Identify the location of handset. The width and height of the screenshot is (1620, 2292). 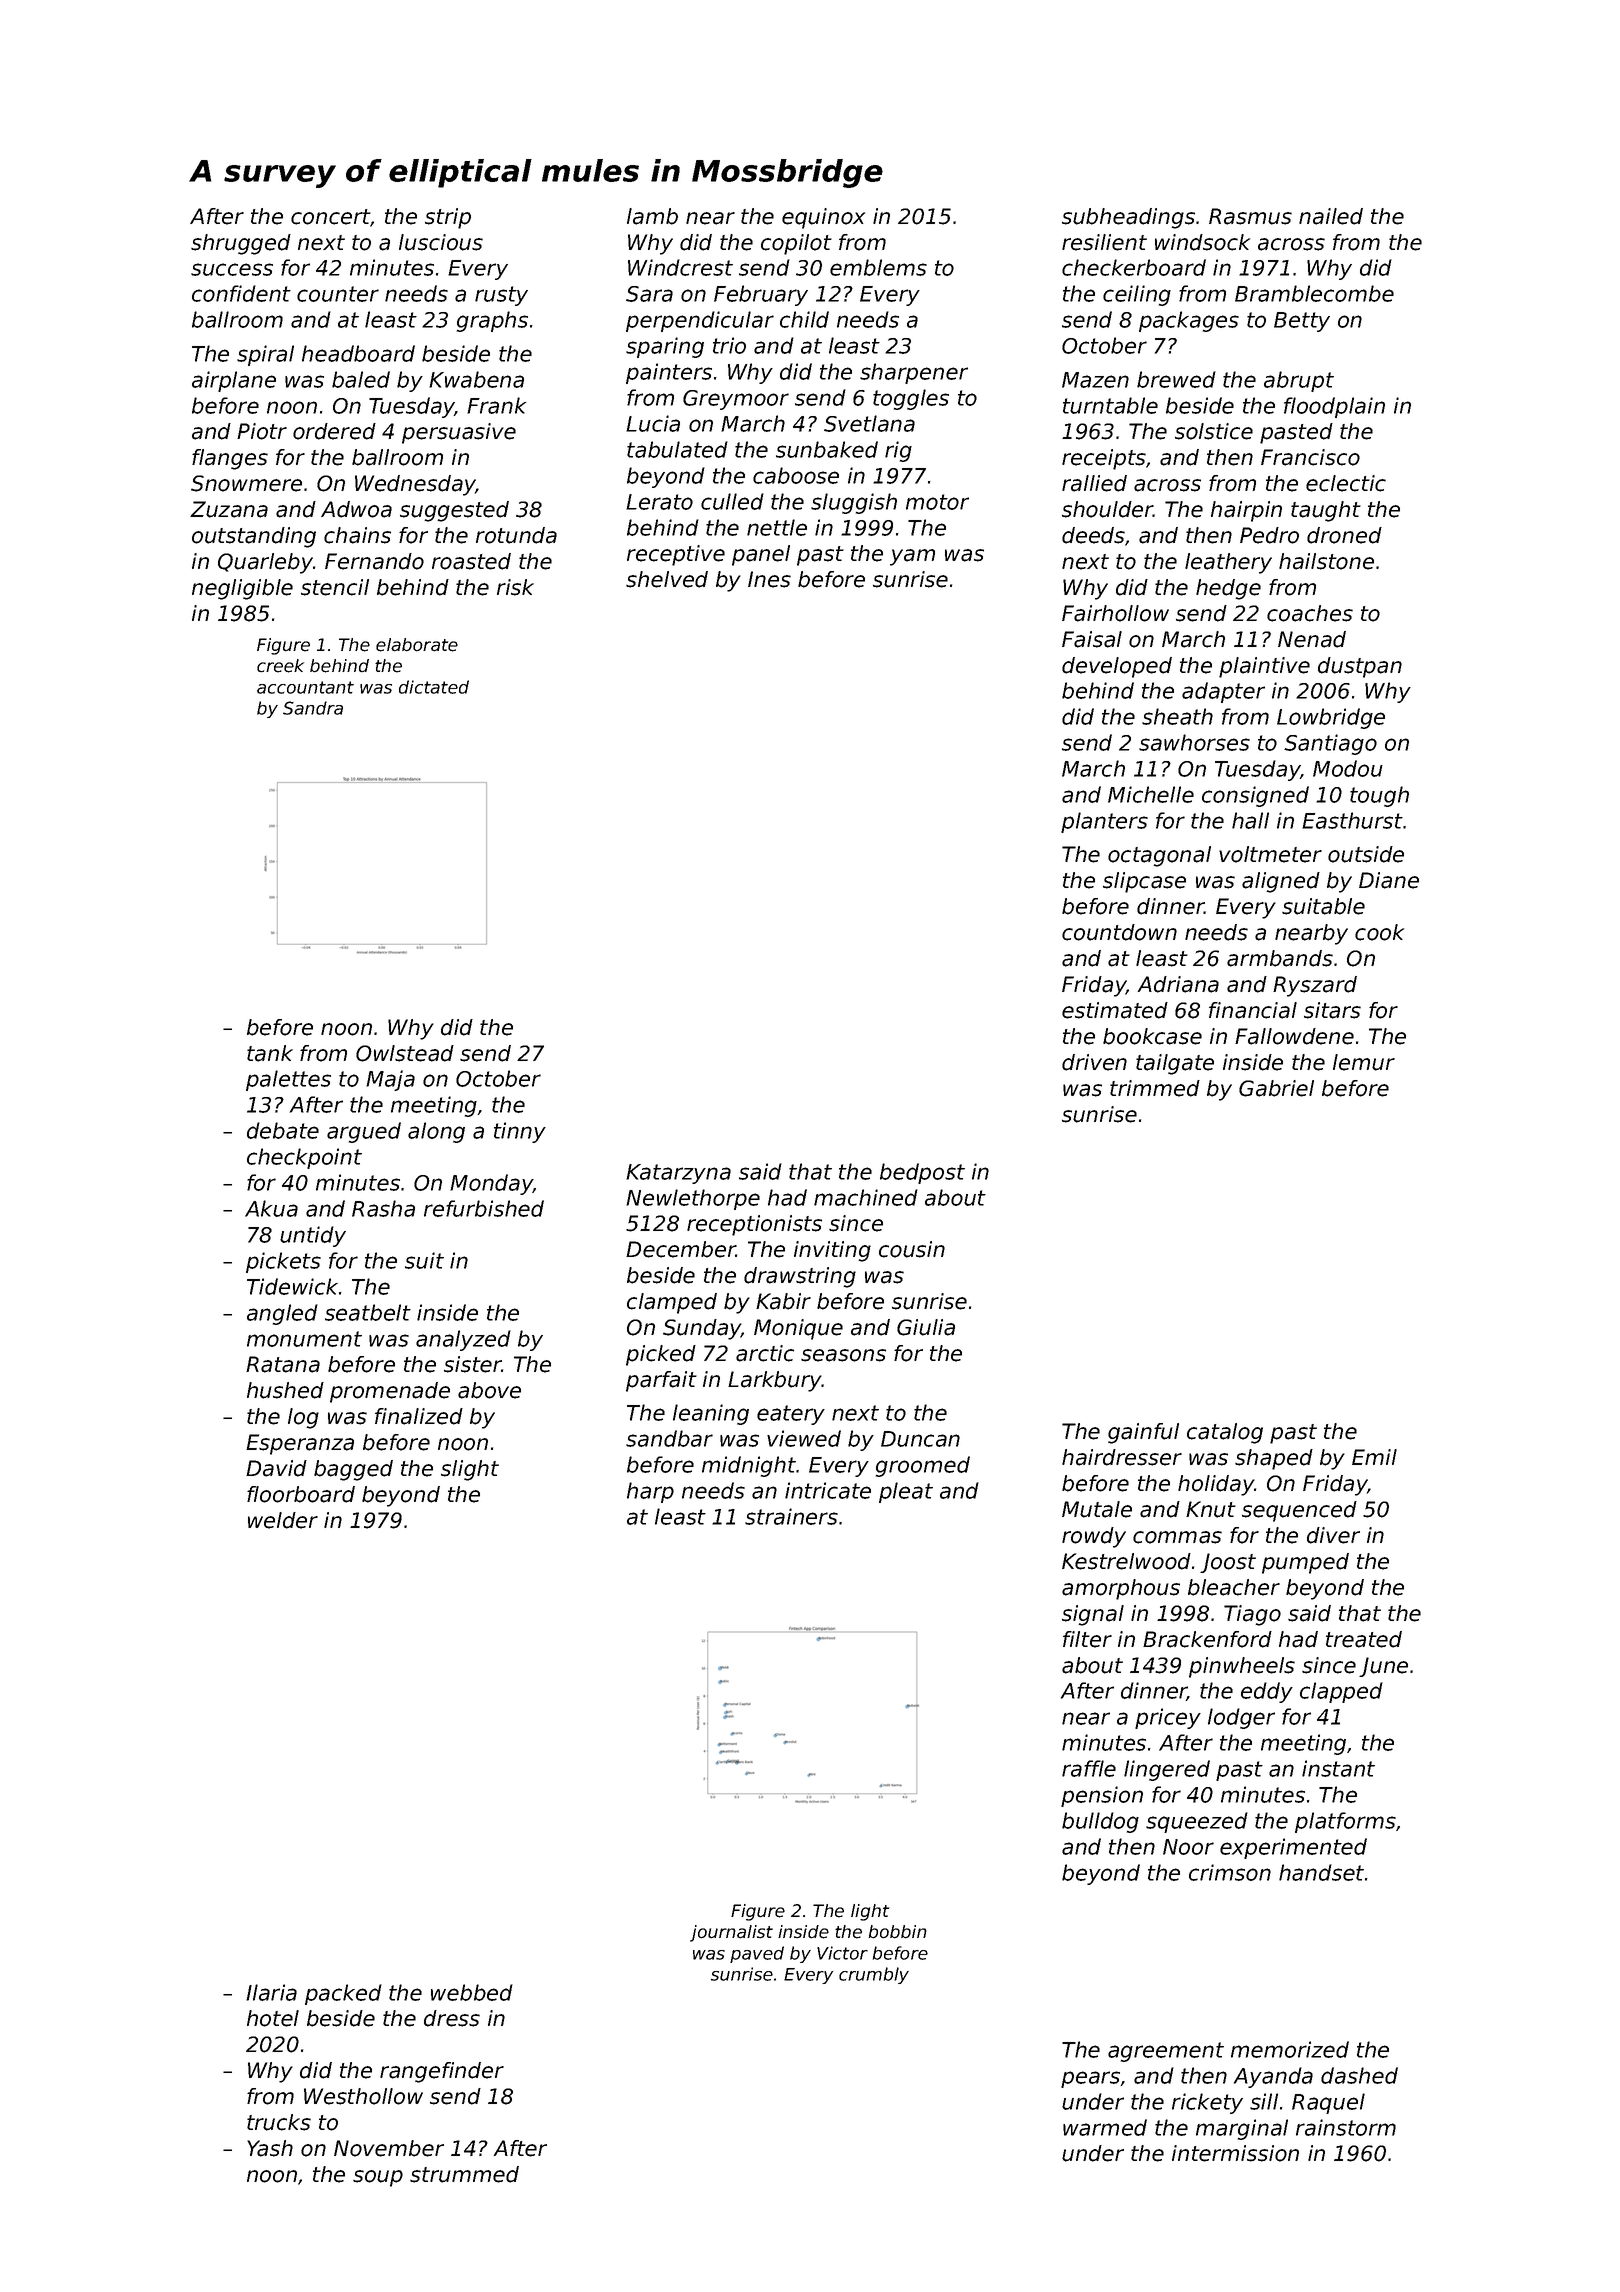
(1321, 1872).
